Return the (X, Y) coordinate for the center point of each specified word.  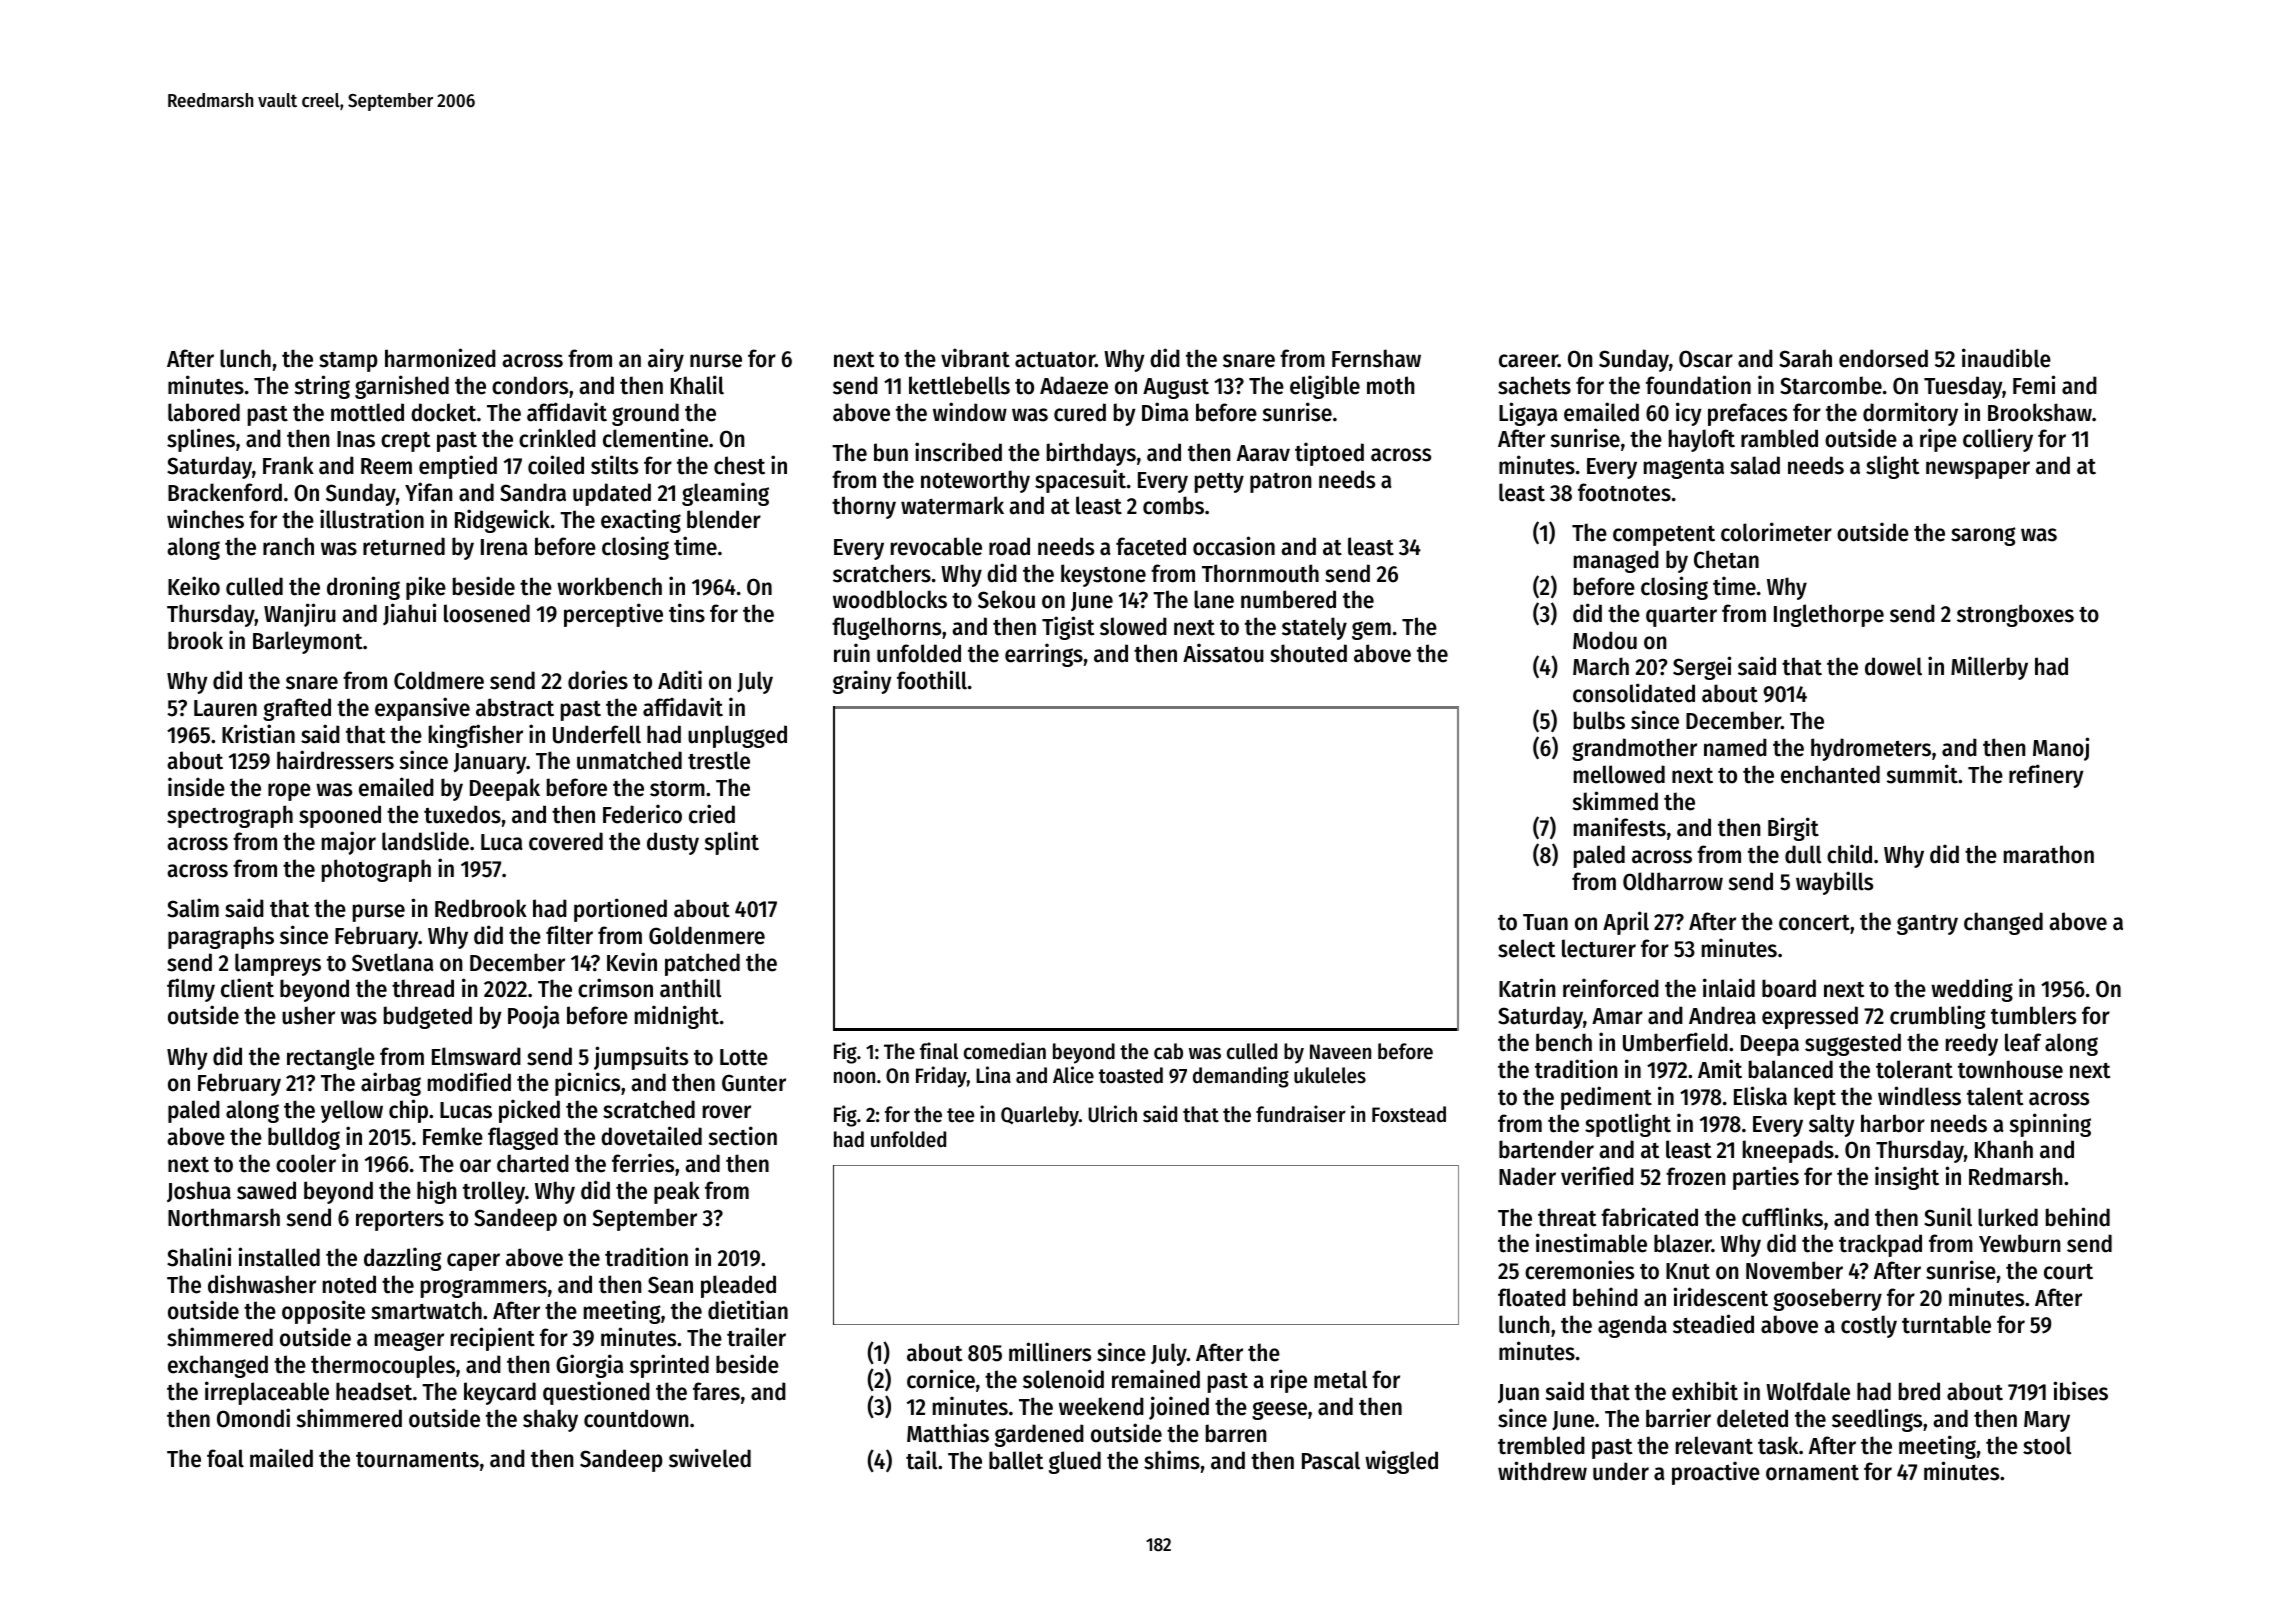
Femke (453, 1136)
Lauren (225, 708)
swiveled (710, 1458)
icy (1689, 414)
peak (677, 1192)
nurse (716, 361)
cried (712, 814)
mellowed (1619, 774)
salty (1832, 1125)
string (322, 387)
